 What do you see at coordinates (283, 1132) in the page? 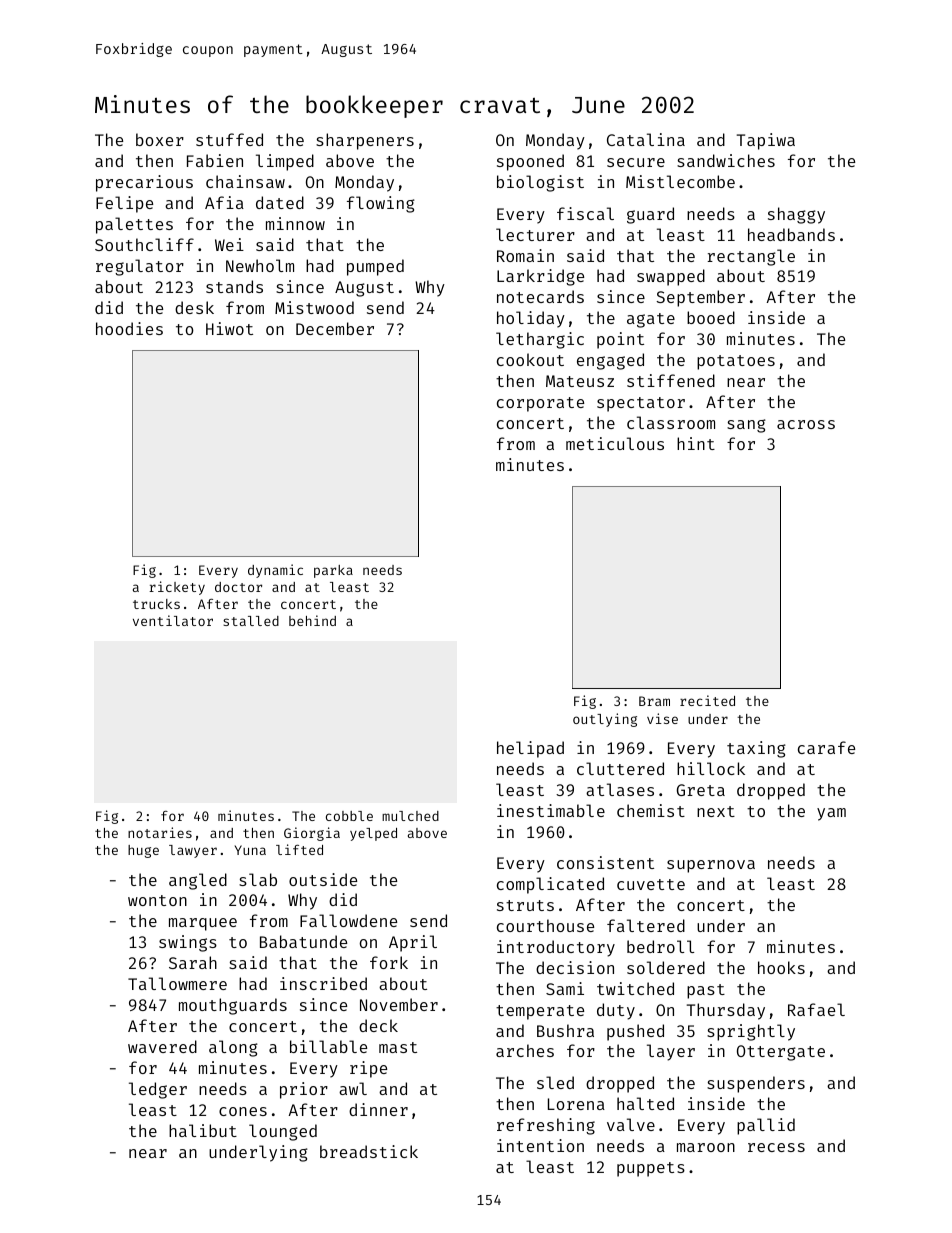
I see `lounged` at bounding box center [283, 1132].
